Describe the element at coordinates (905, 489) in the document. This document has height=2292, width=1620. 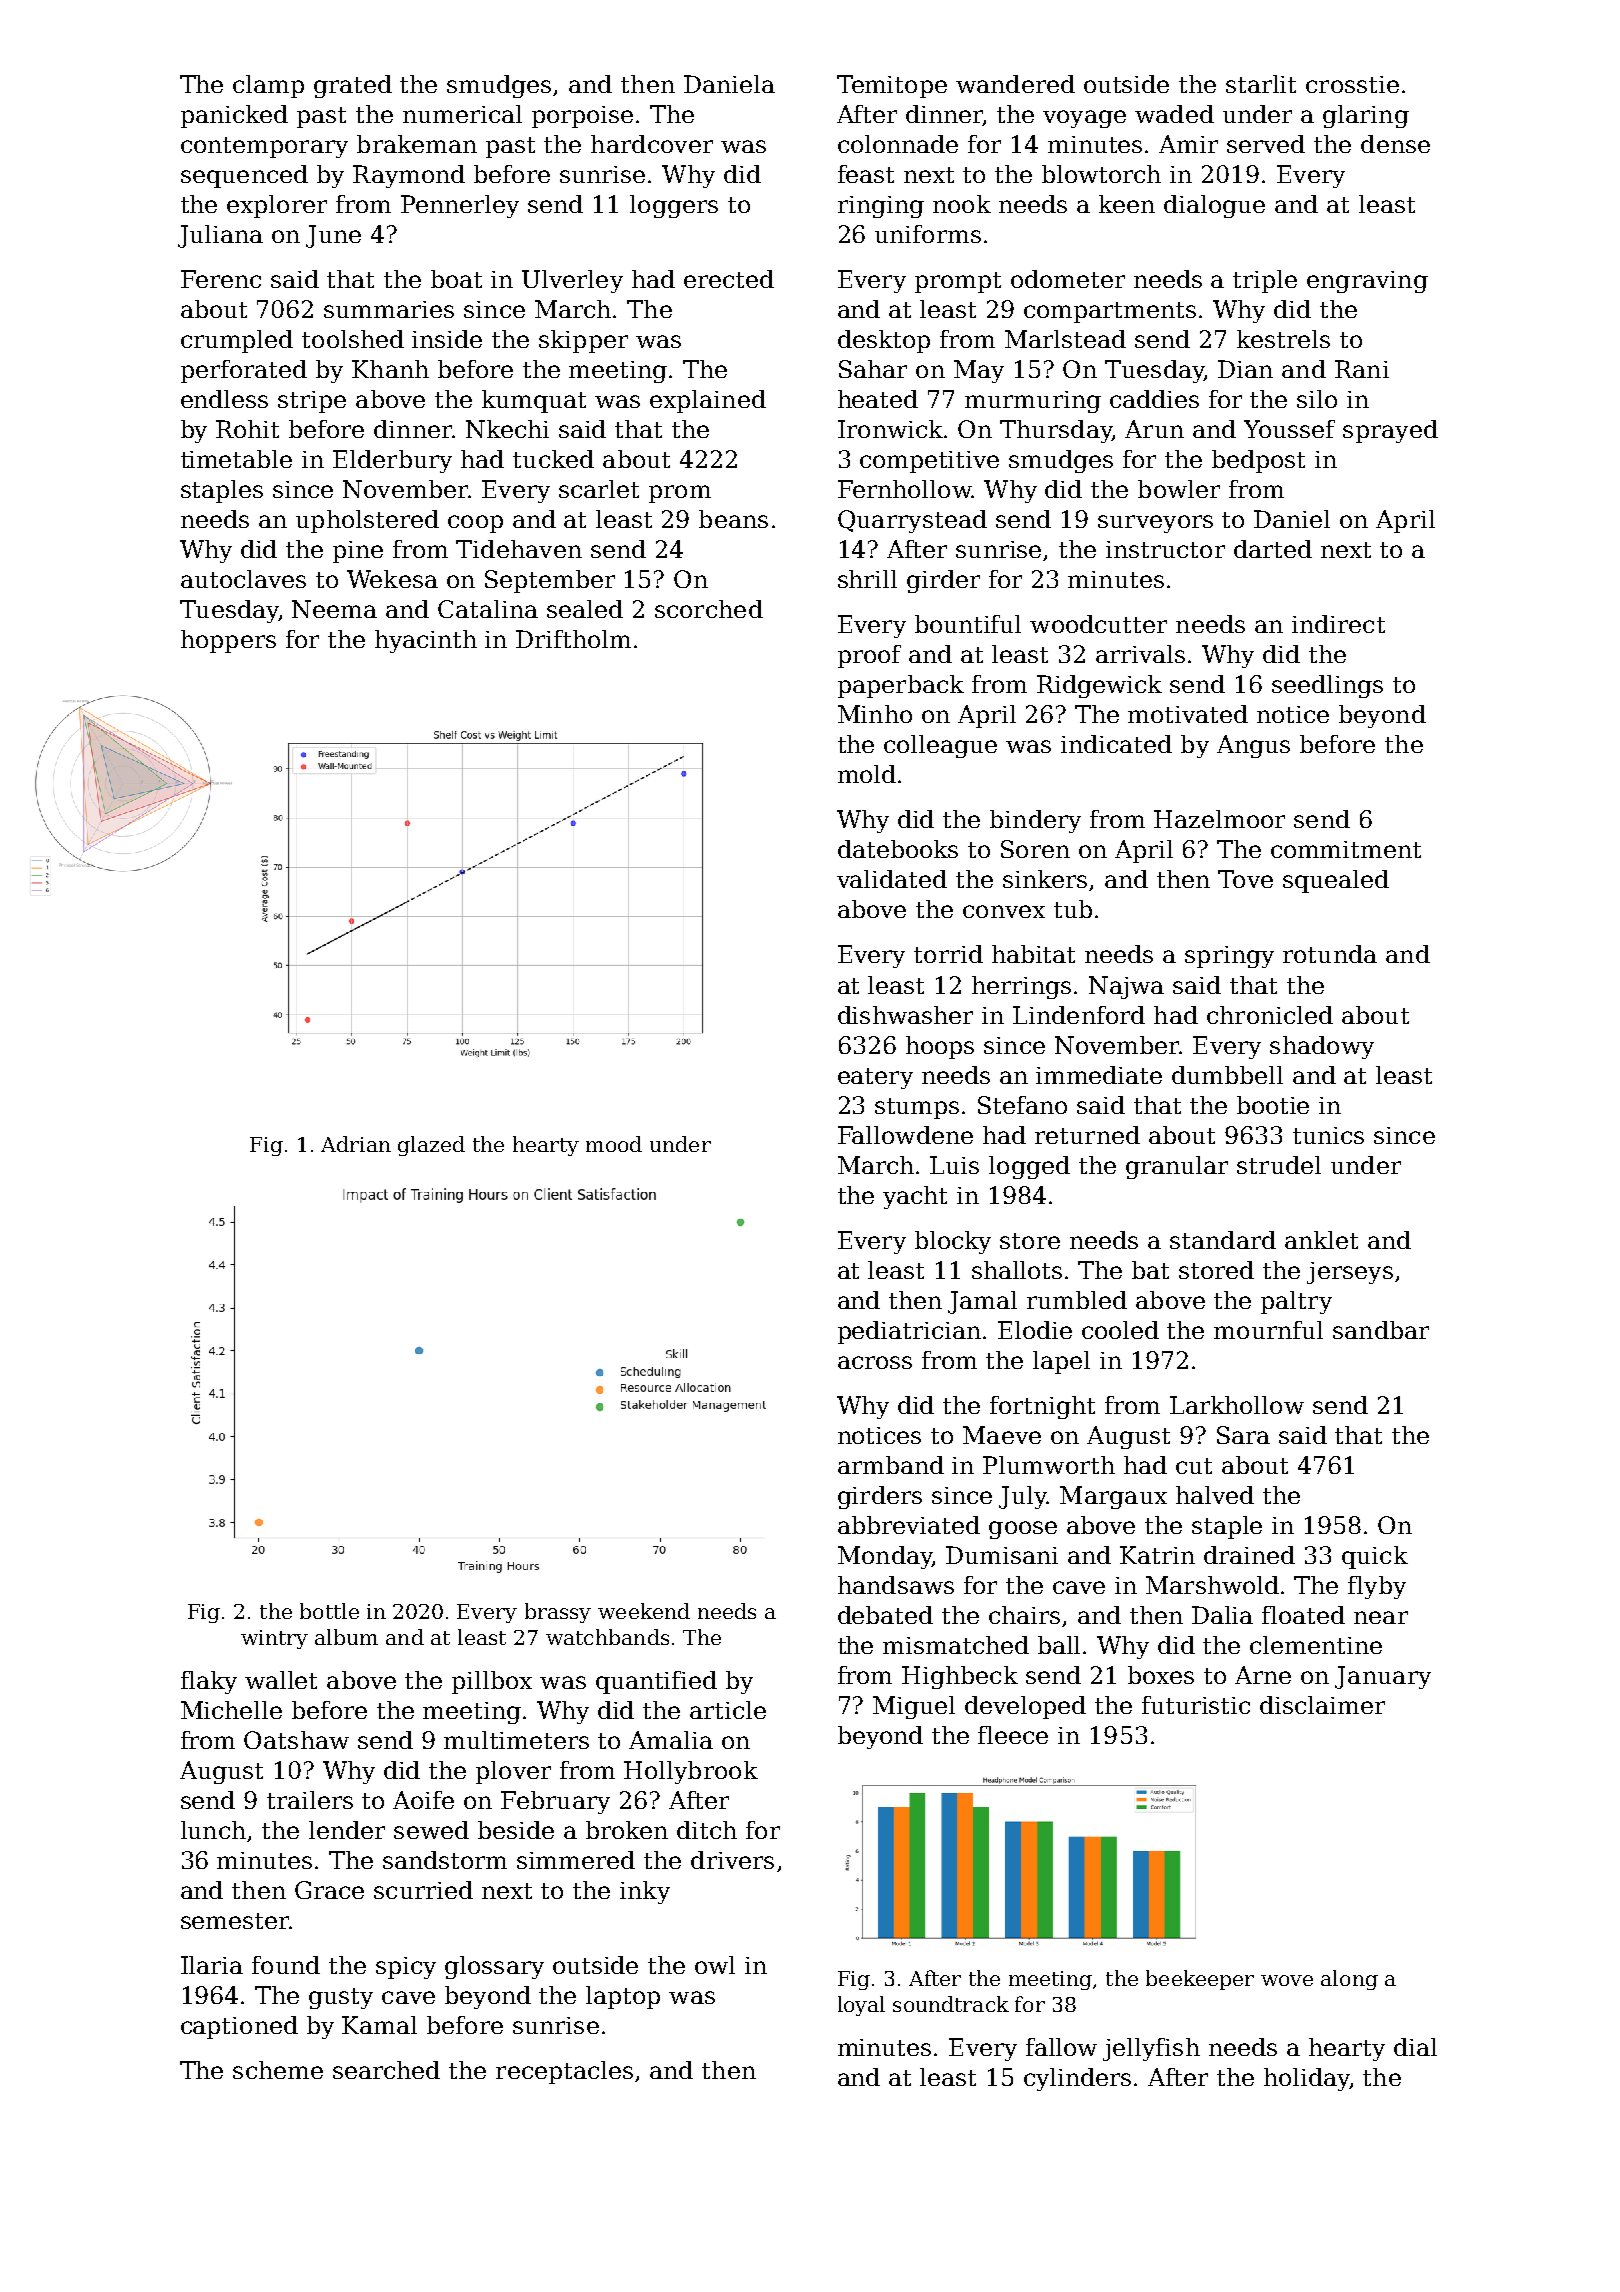
I see `Fernhollow` at that location.
